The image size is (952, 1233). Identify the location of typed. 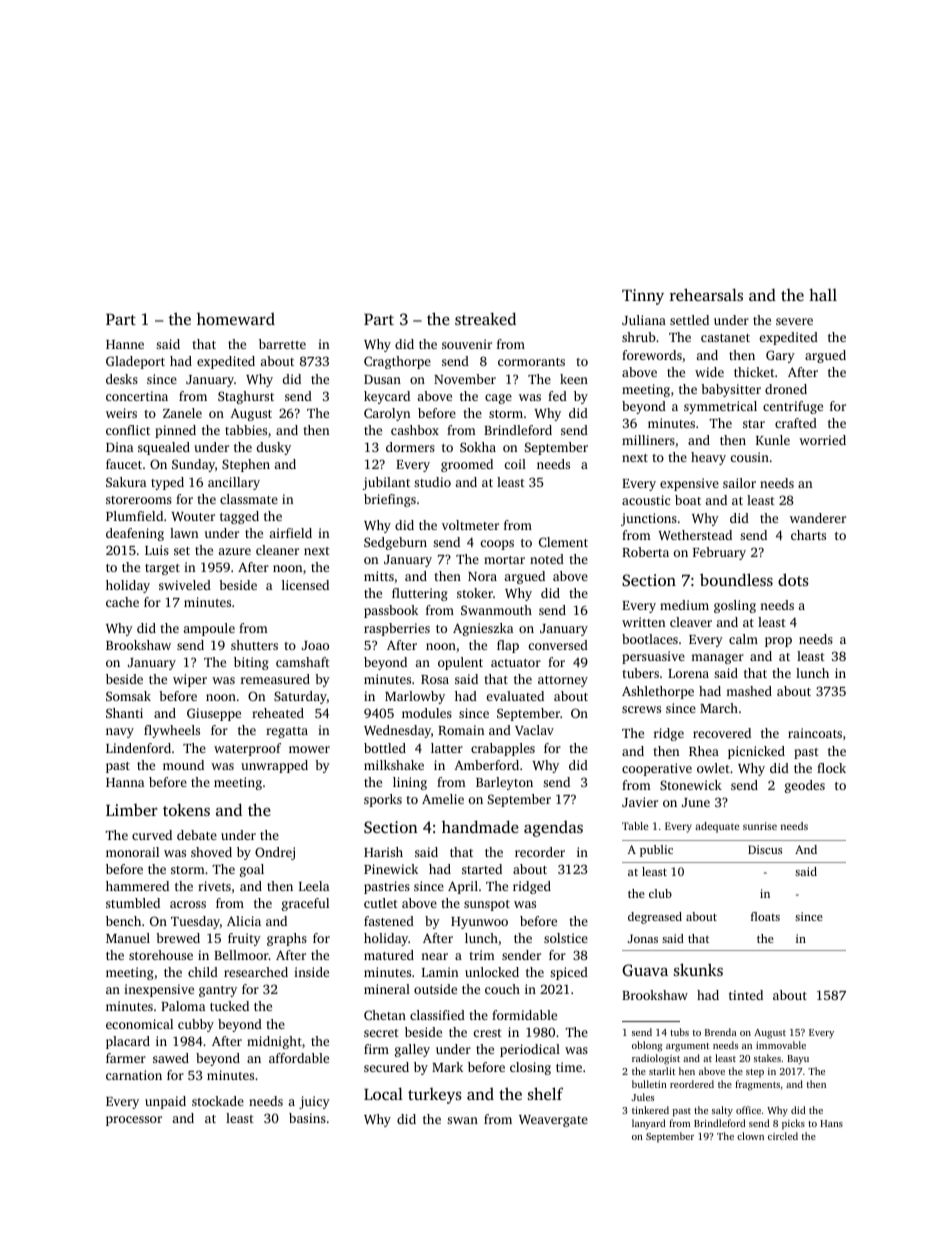
(167, 483).
